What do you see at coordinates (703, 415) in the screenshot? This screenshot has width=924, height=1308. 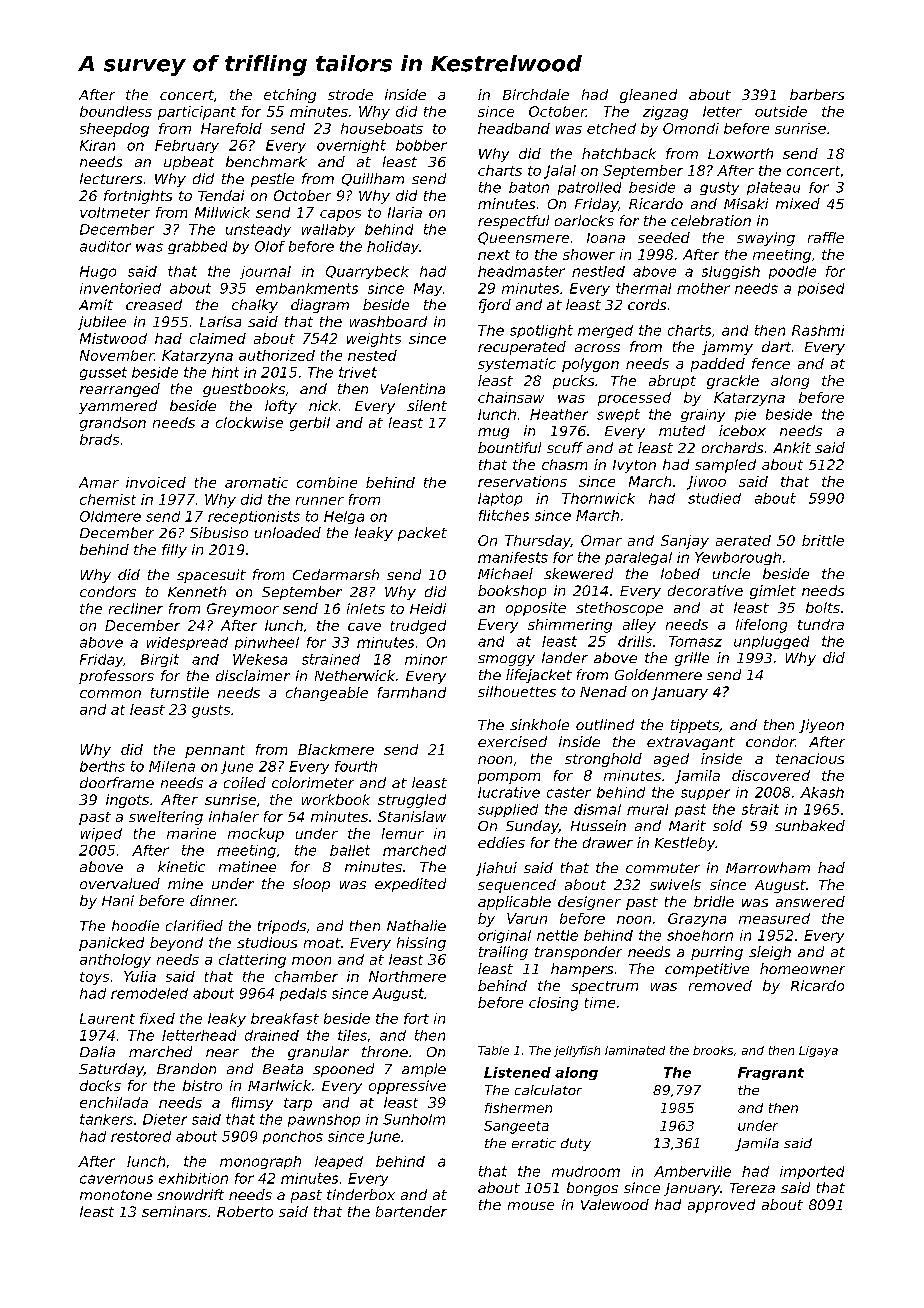 I see `grainy` at bounding box center [703, 415].
